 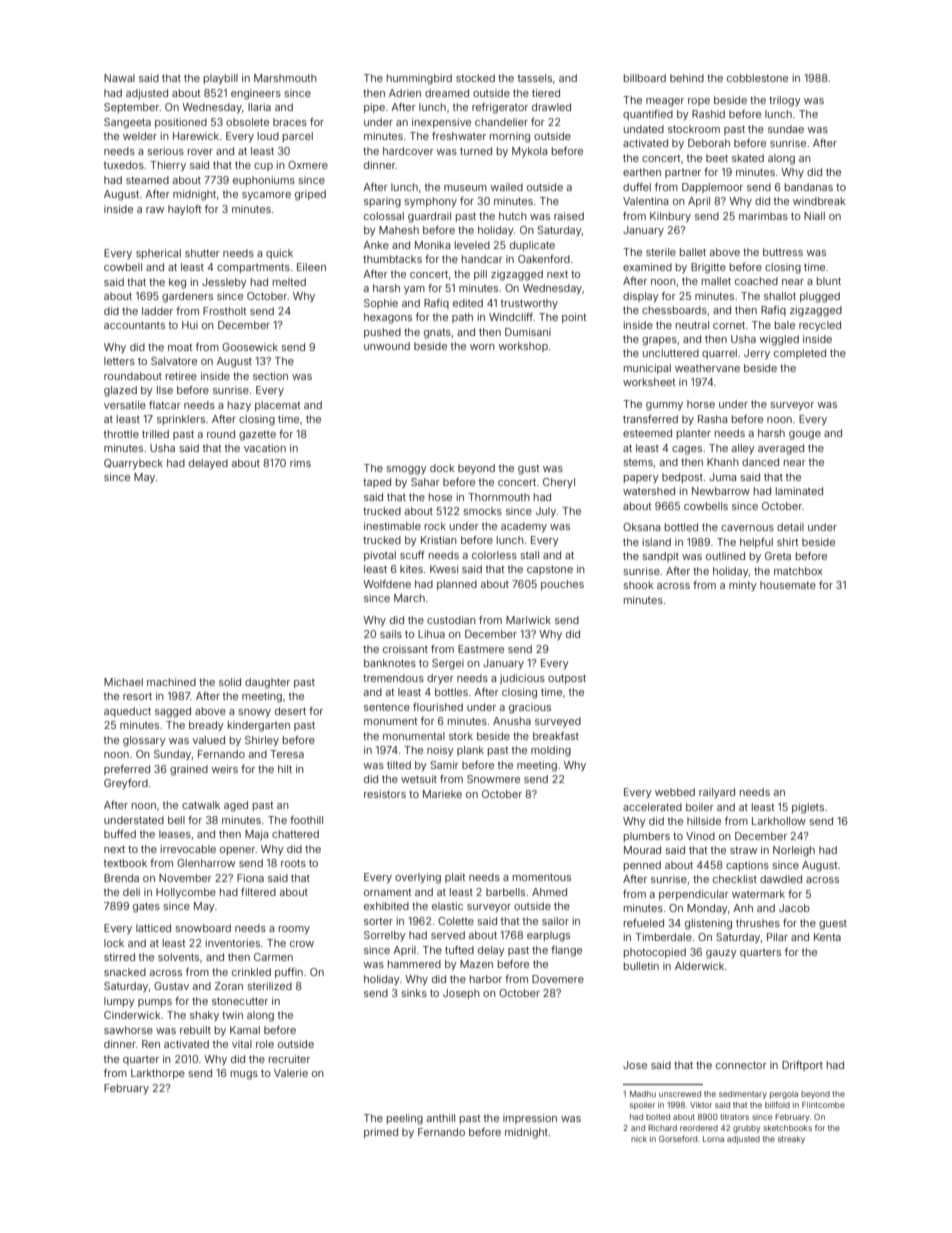 I want to click on stocked, so click(x=475, y=78).
